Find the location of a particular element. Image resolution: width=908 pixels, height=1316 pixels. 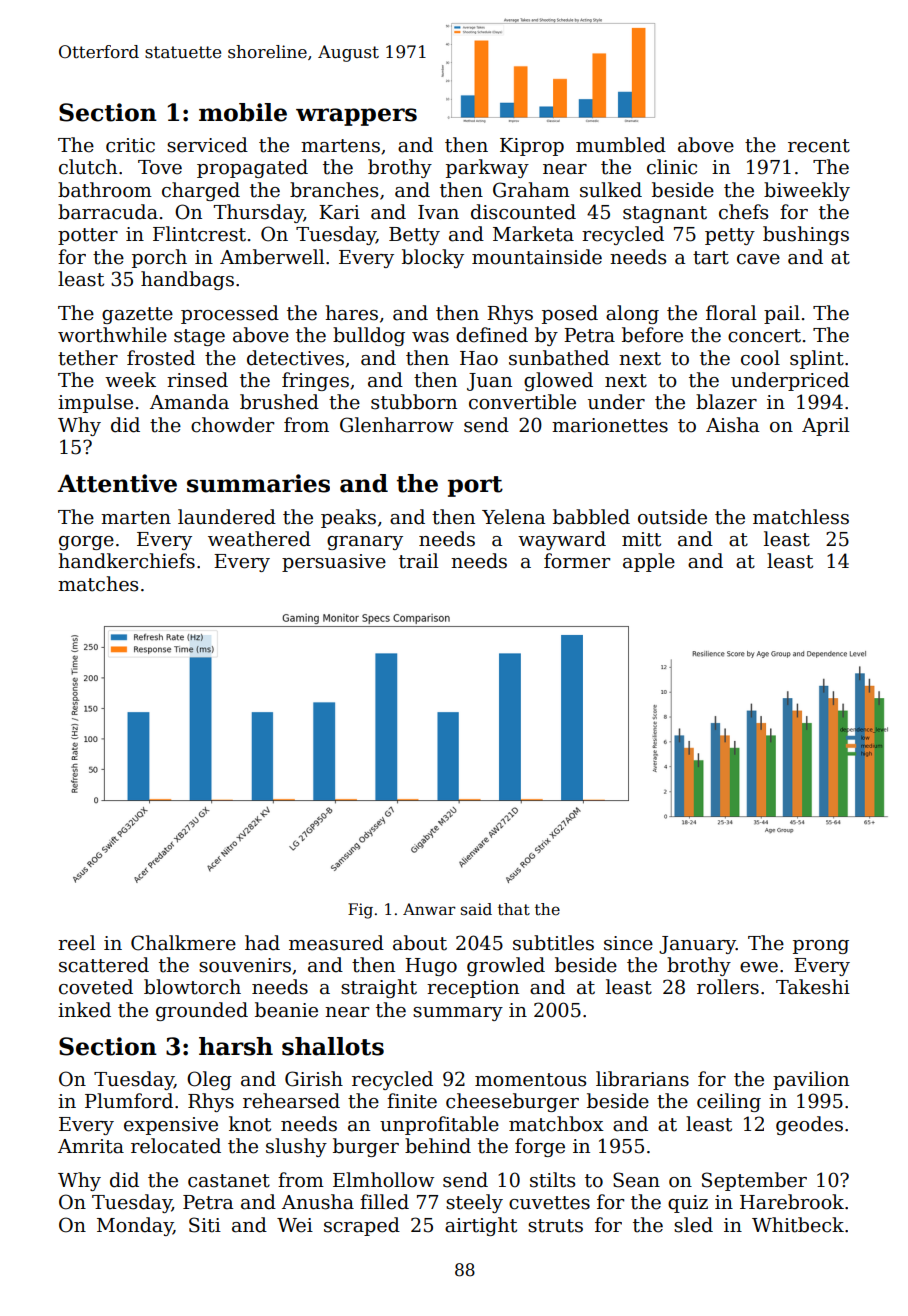

matchless is located at coordinates (801, 517).
